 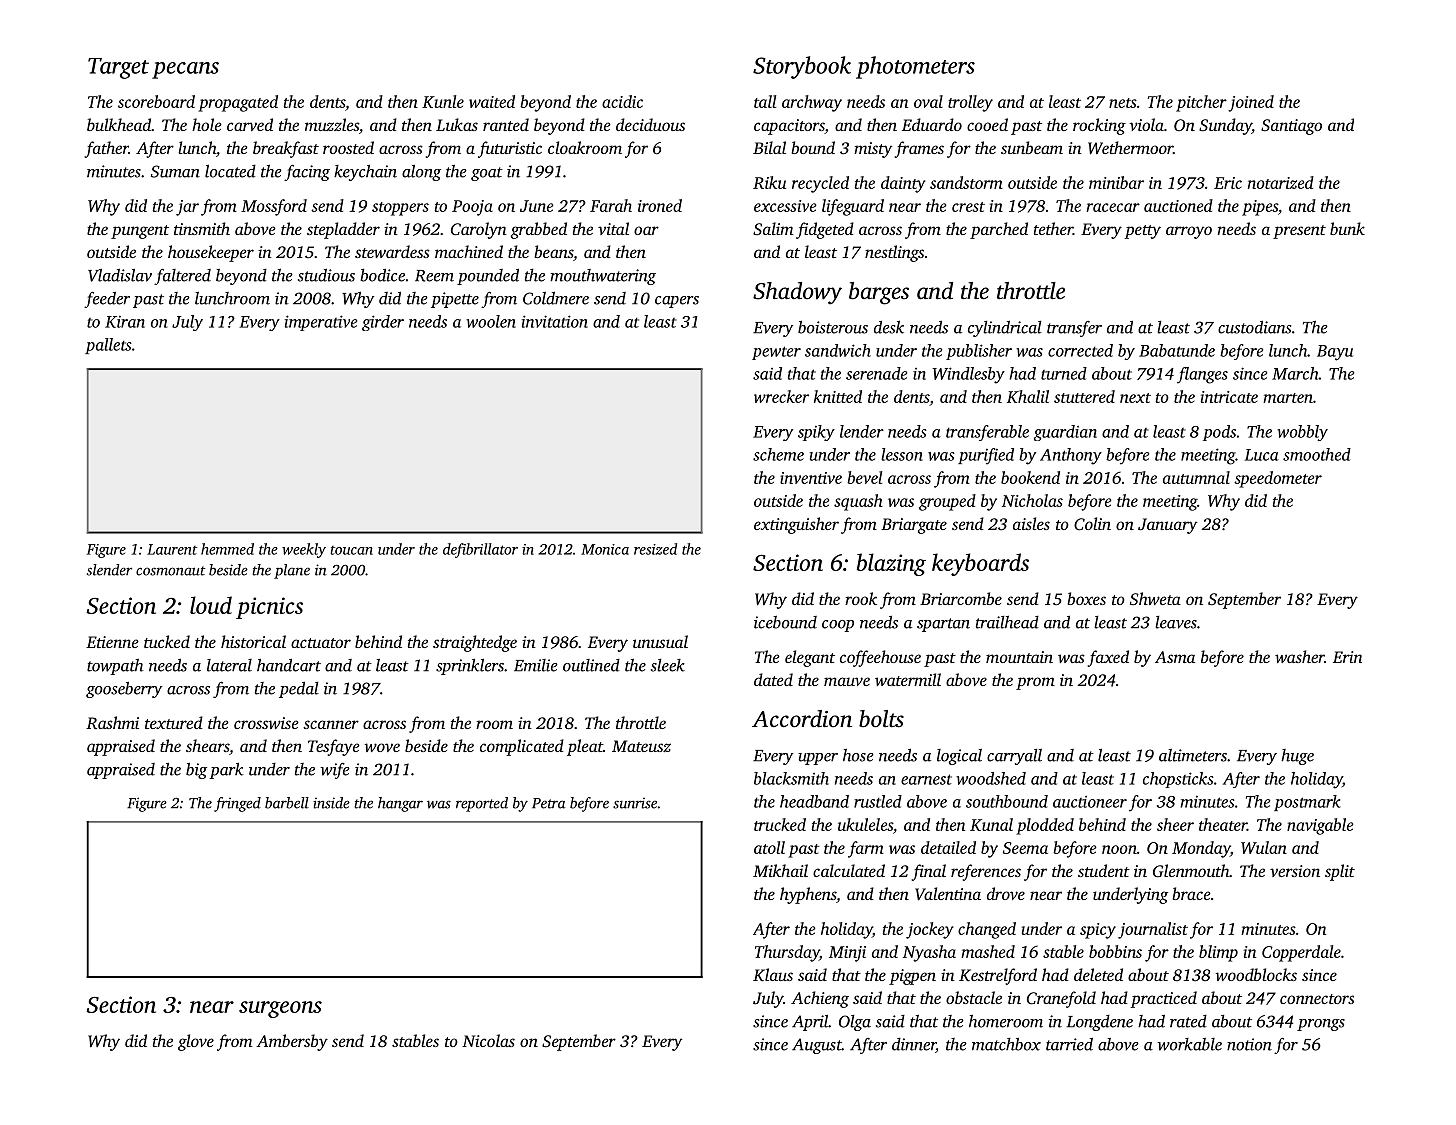 I want to click on washer, so click(x=1299, y=656).
